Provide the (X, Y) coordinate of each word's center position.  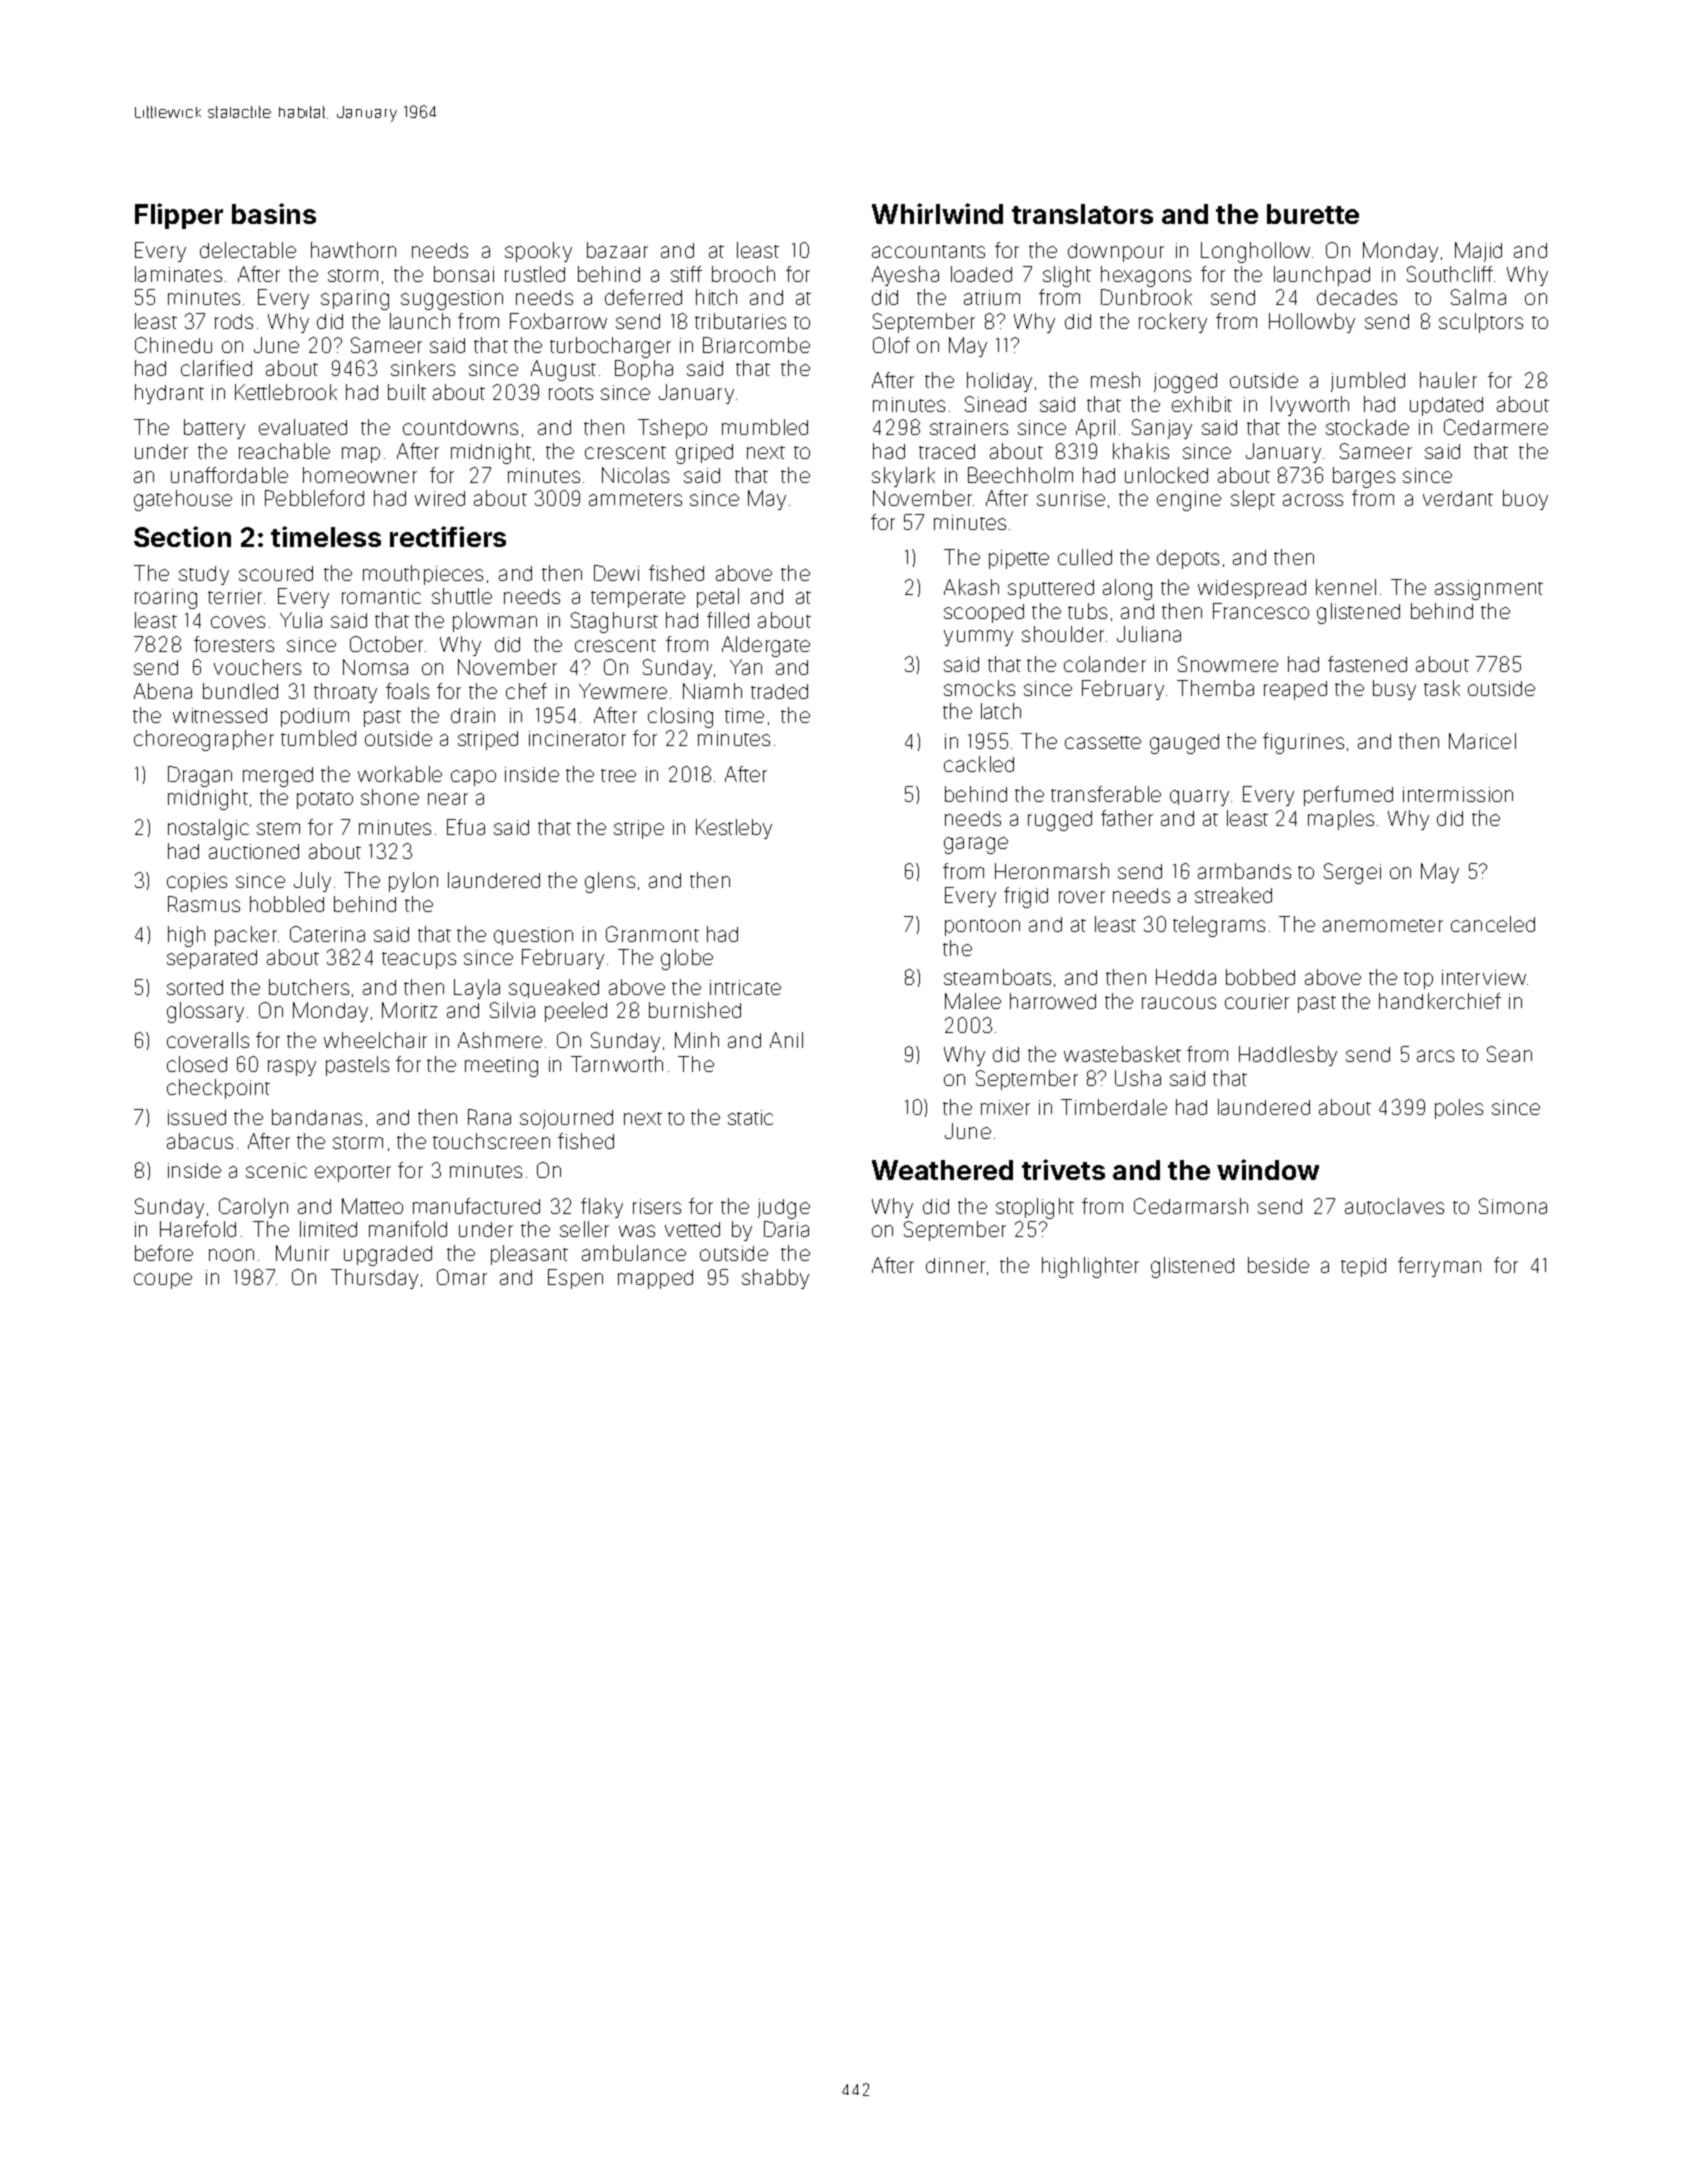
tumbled (318, 738)
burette (1313, 214)
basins (274, 213)
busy (1394, 690)
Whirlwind (937, 213)
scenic (276, 1170)
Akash (971, 587)
